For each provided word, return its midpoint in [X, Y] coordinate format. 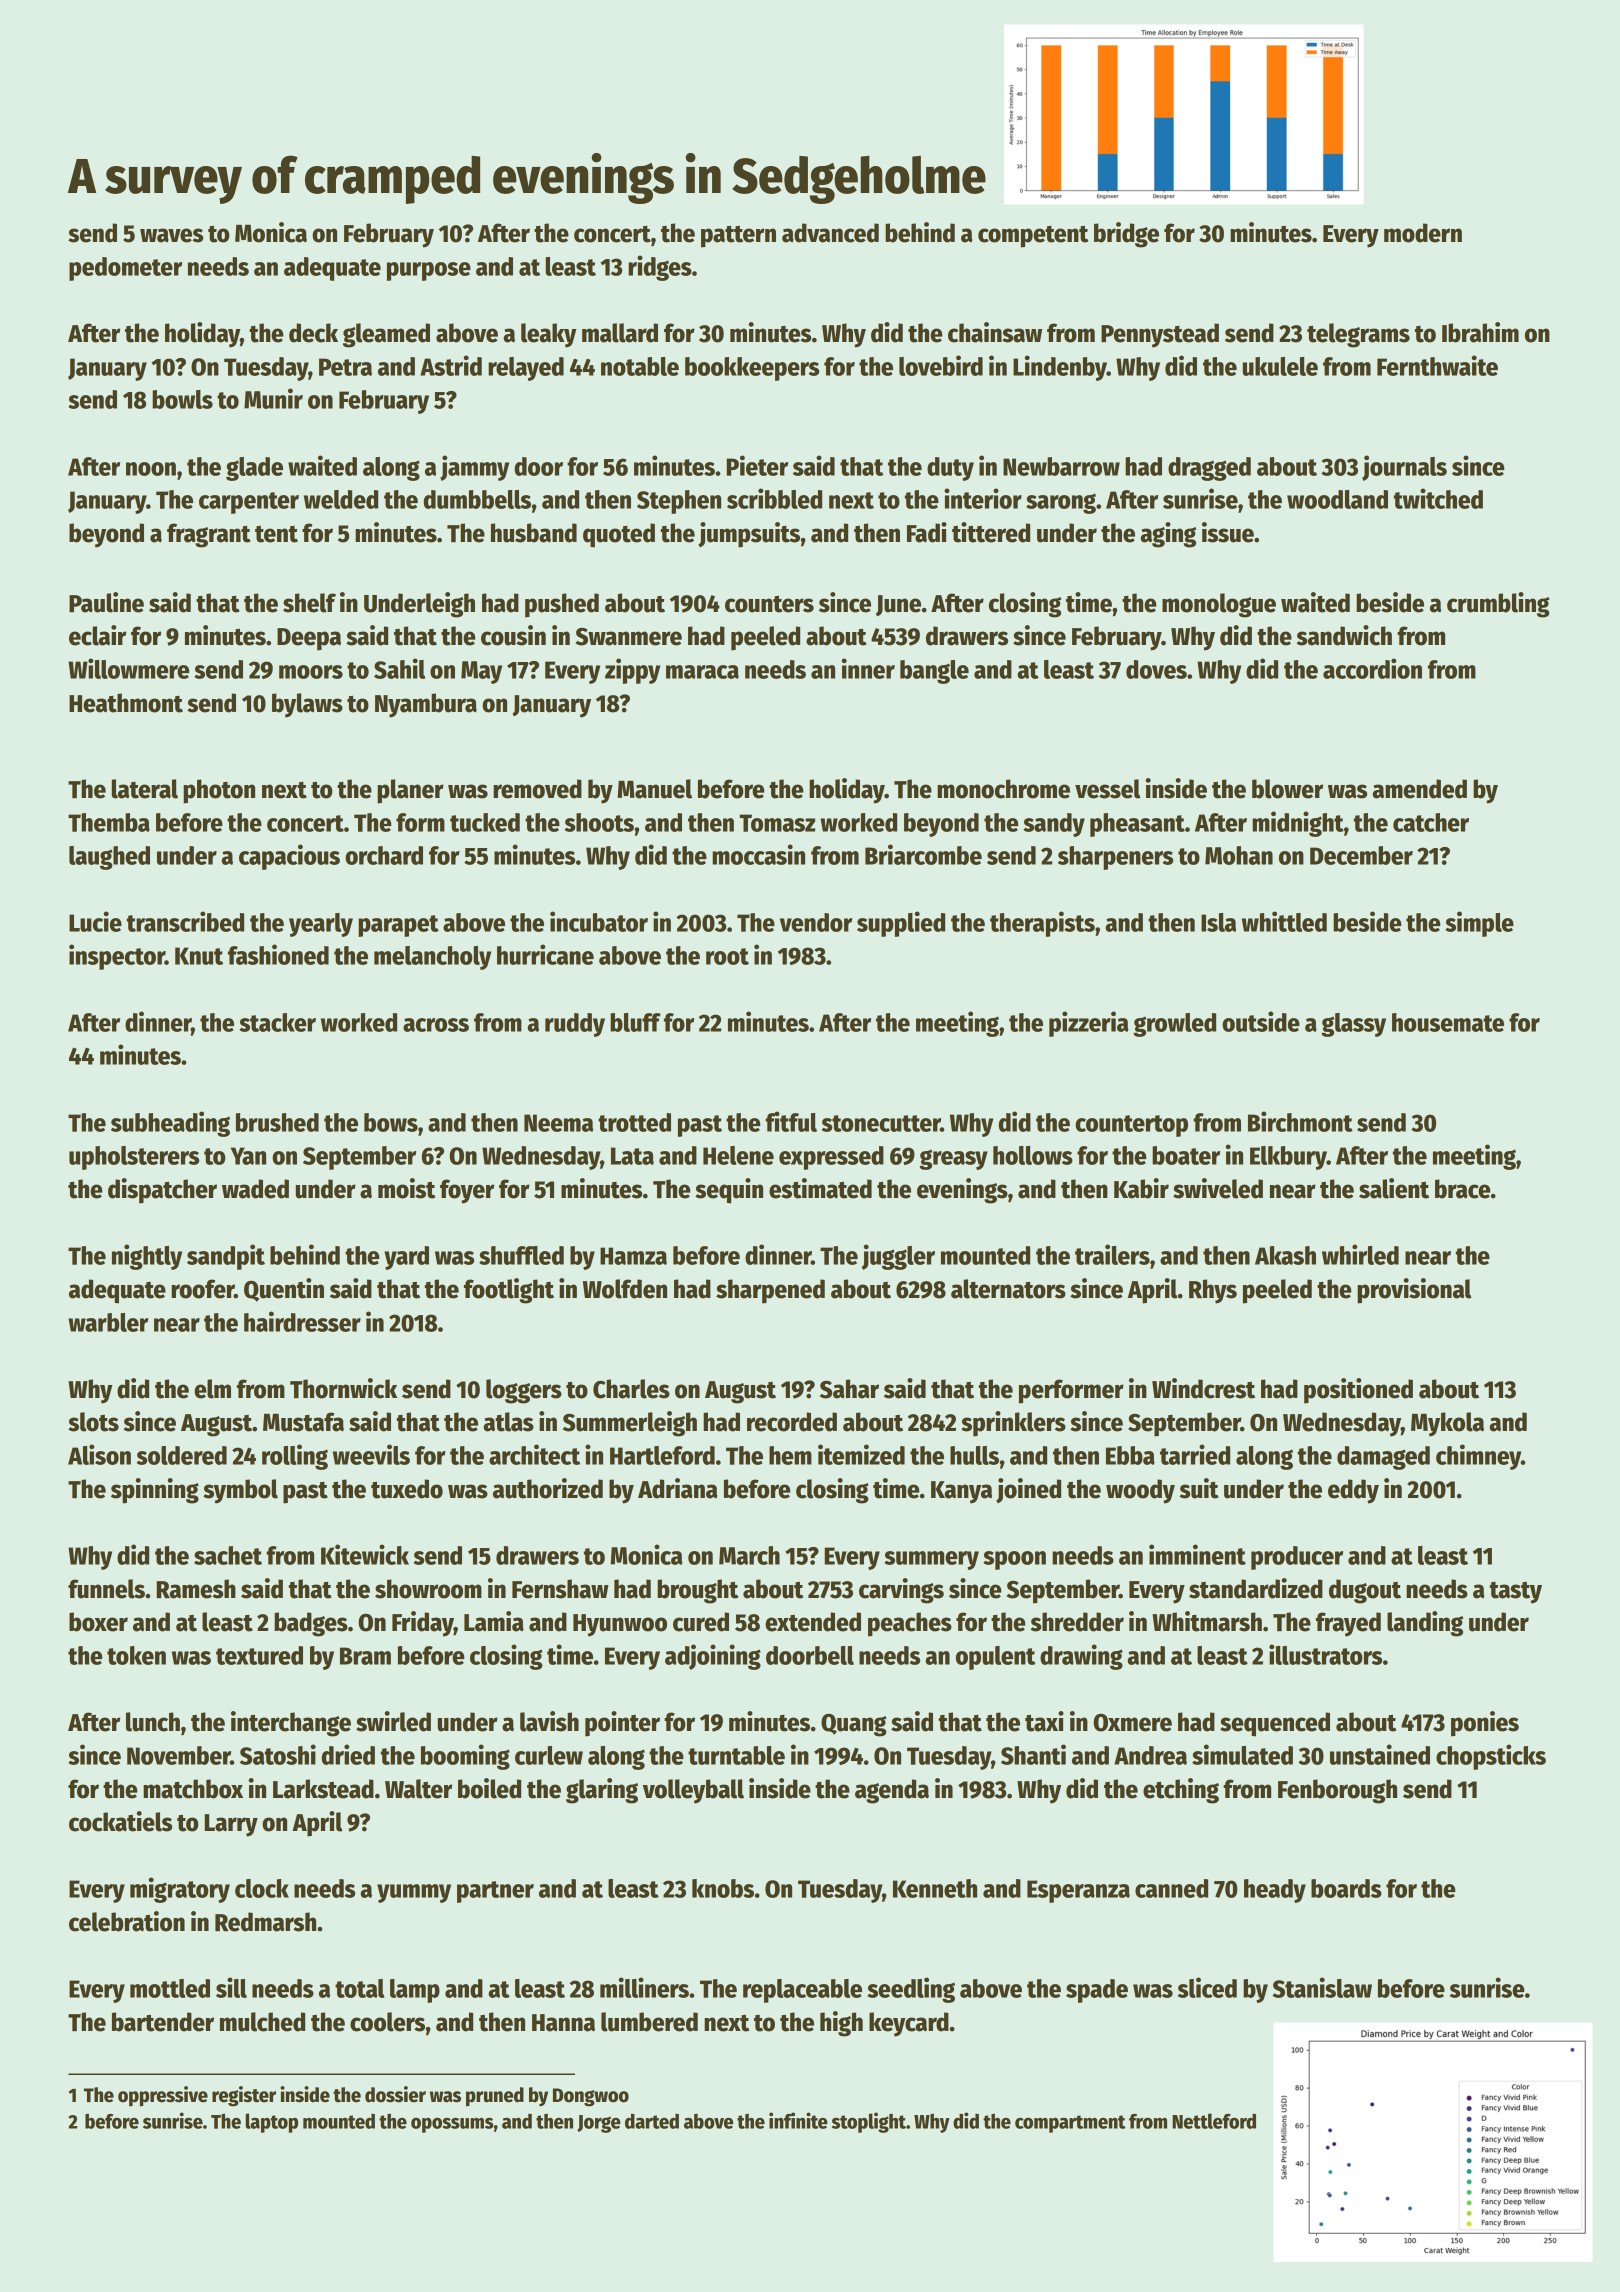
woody [1140, 1491]
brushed [277, 1122]
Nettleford [1214, 2121]
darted [652, 2121]
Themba [109, 822]
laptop [271, 2123]
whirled [1360, 1254]
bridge [1126, 235]
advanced [830, 233]
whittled [1284, 921]
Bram [365, 1656]
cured [701, 1622]
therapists [1042, 924]
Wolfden [625, 1289]
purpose [429, 271]
